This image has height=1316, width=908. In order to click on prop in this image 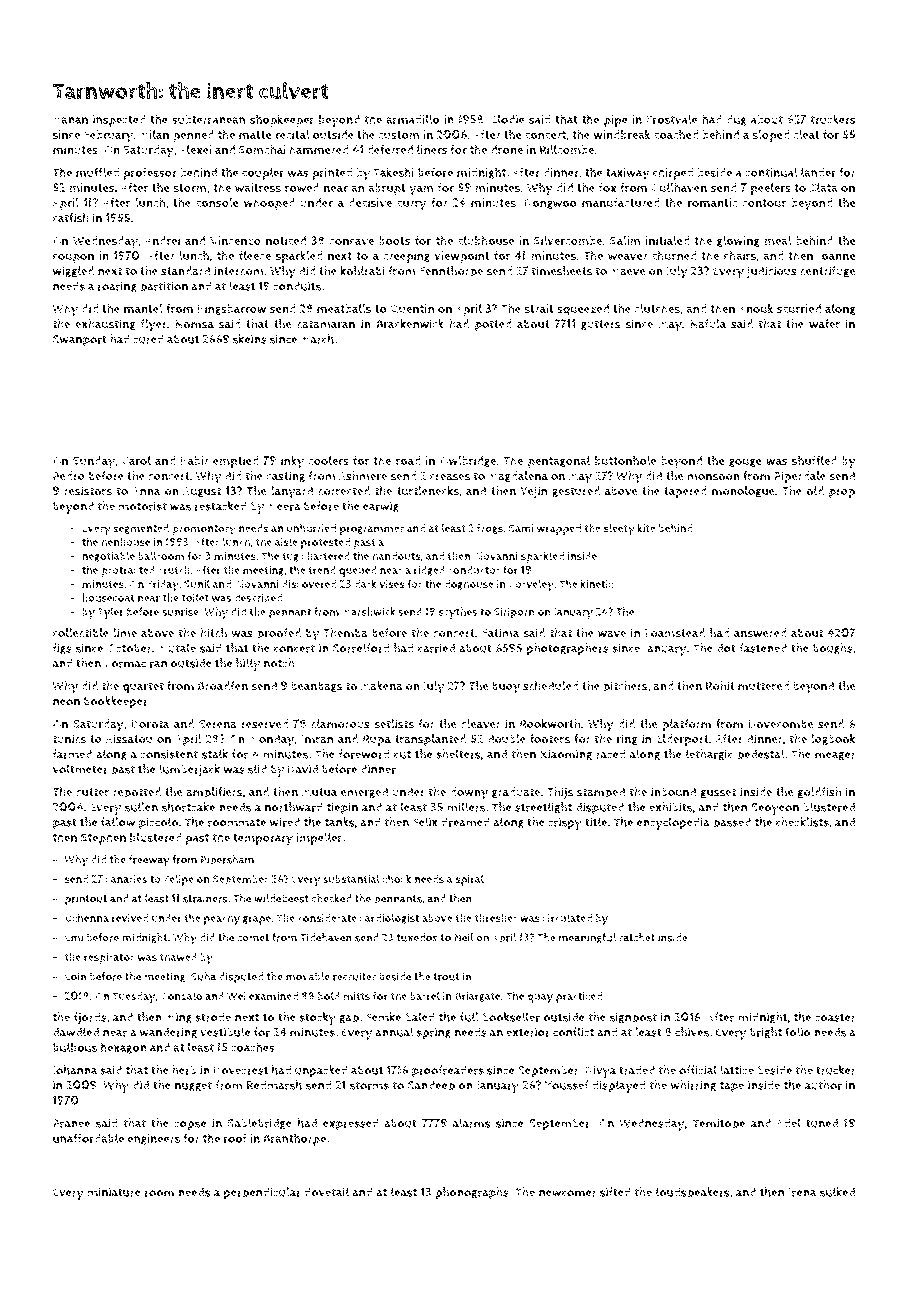, I will do `click(842, 494)`.
